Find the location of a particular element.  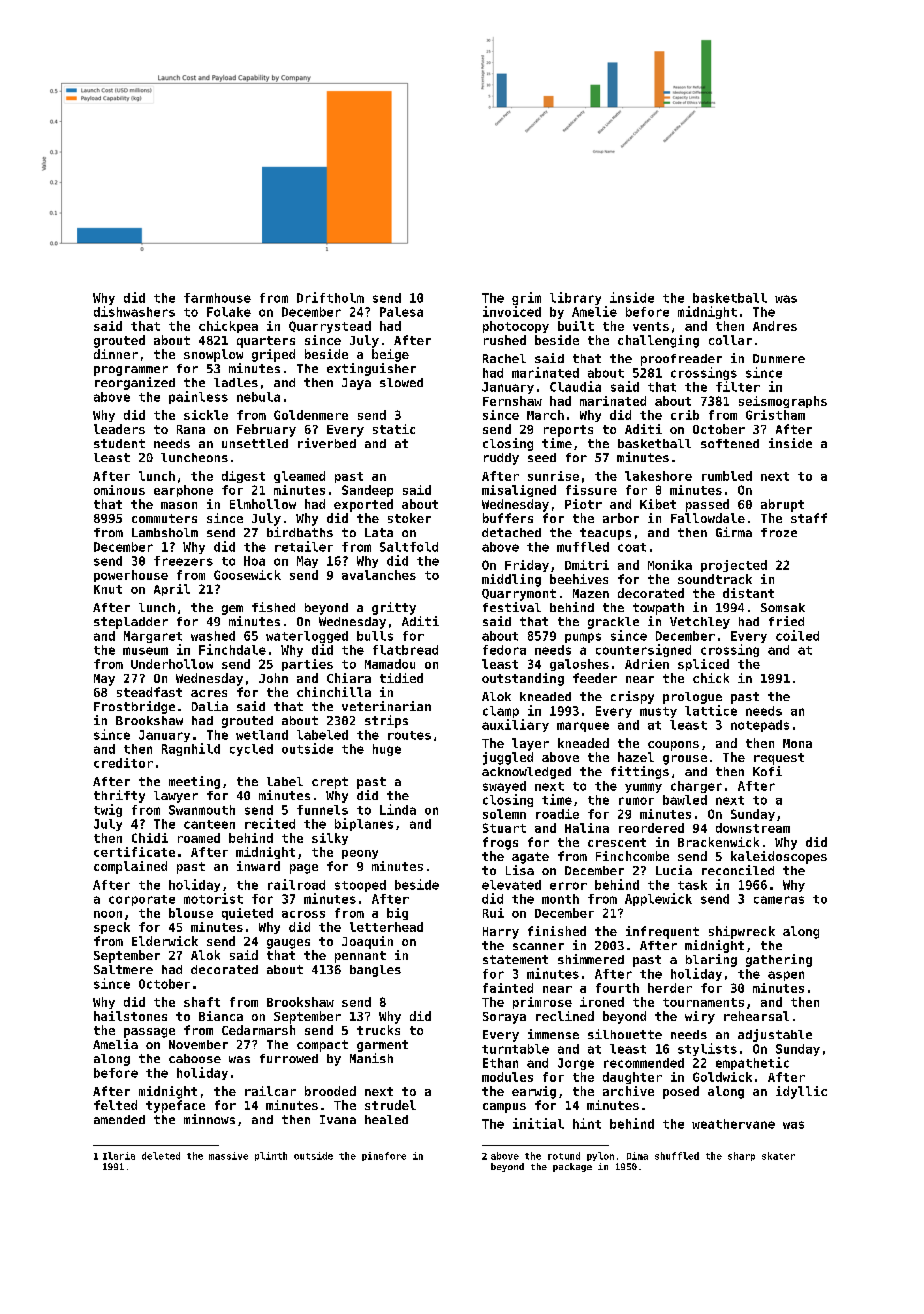

cameras is located at coordinates (779, 900).
